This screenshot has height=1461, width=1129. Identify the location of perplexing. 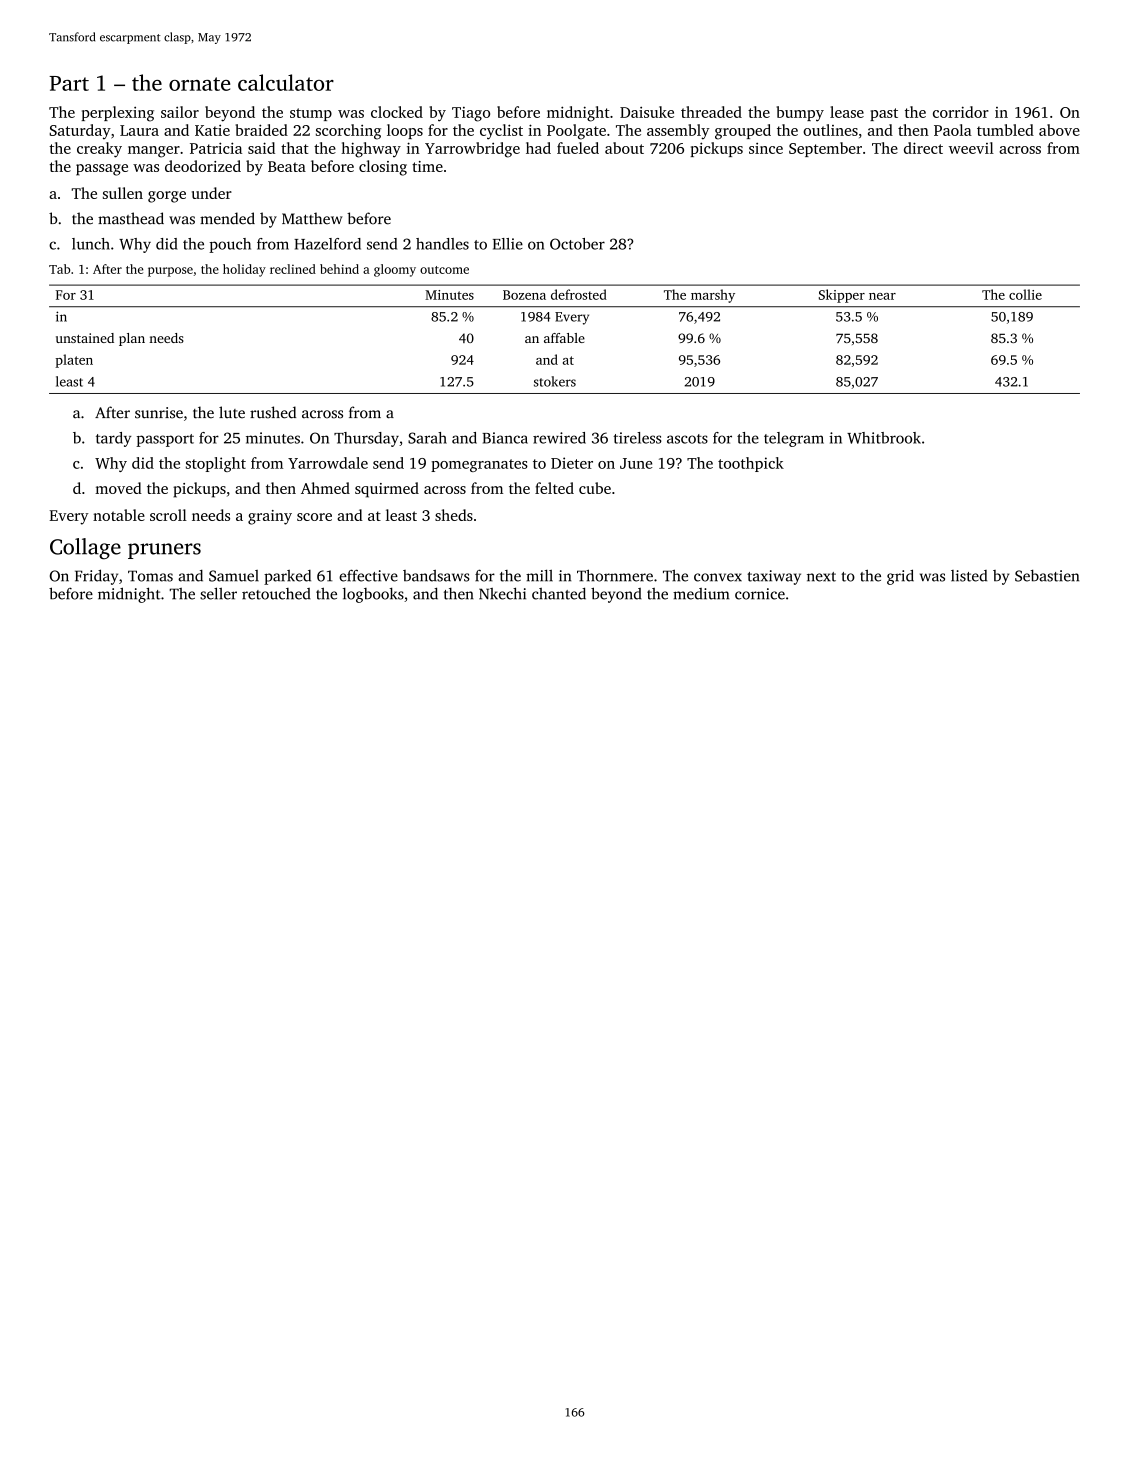
(117, 114).
